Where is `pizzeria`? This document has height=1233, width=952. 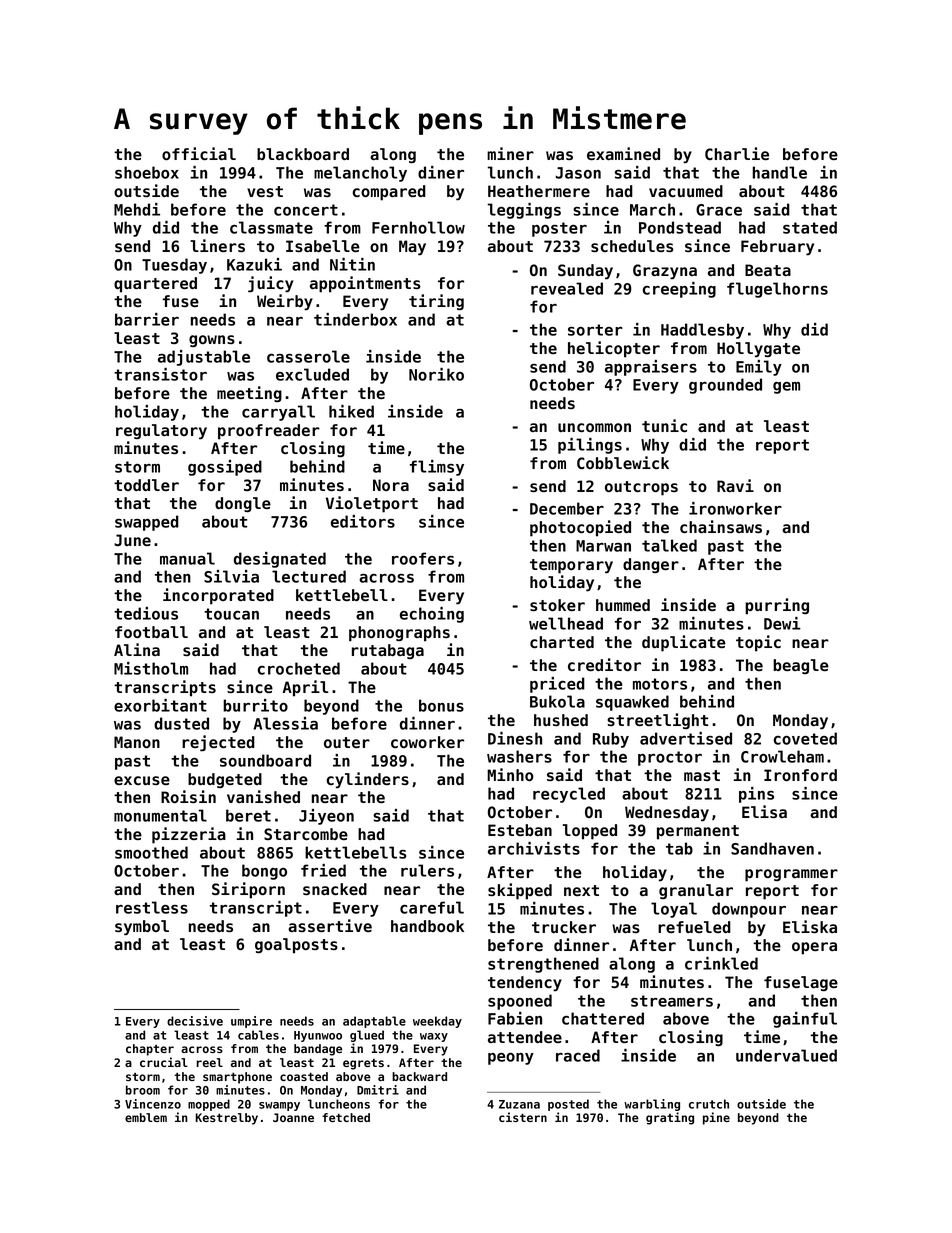 pizzeria is located at coordinates (189, 835).
